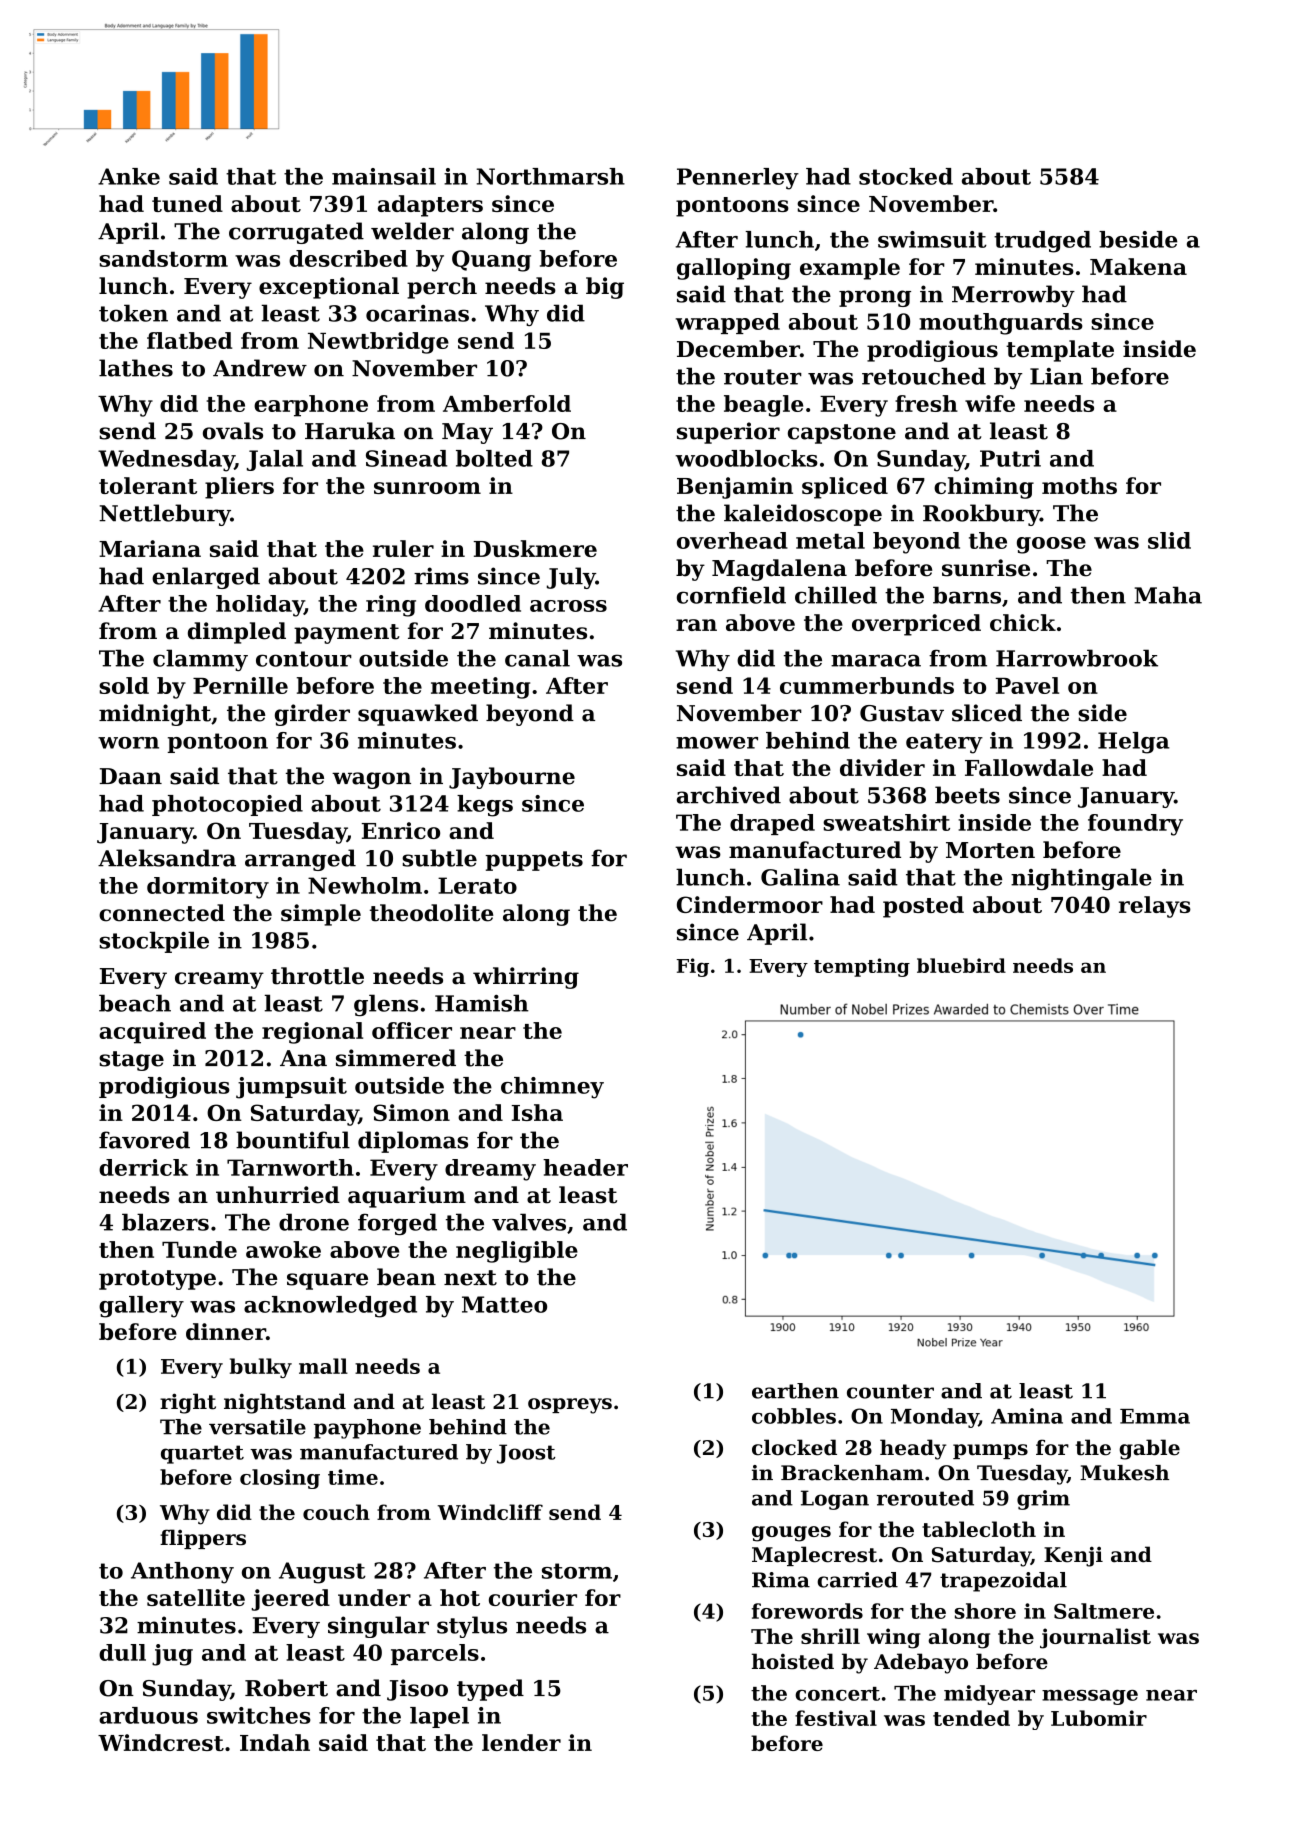  I want to click on Anke, so click(129, 176).
